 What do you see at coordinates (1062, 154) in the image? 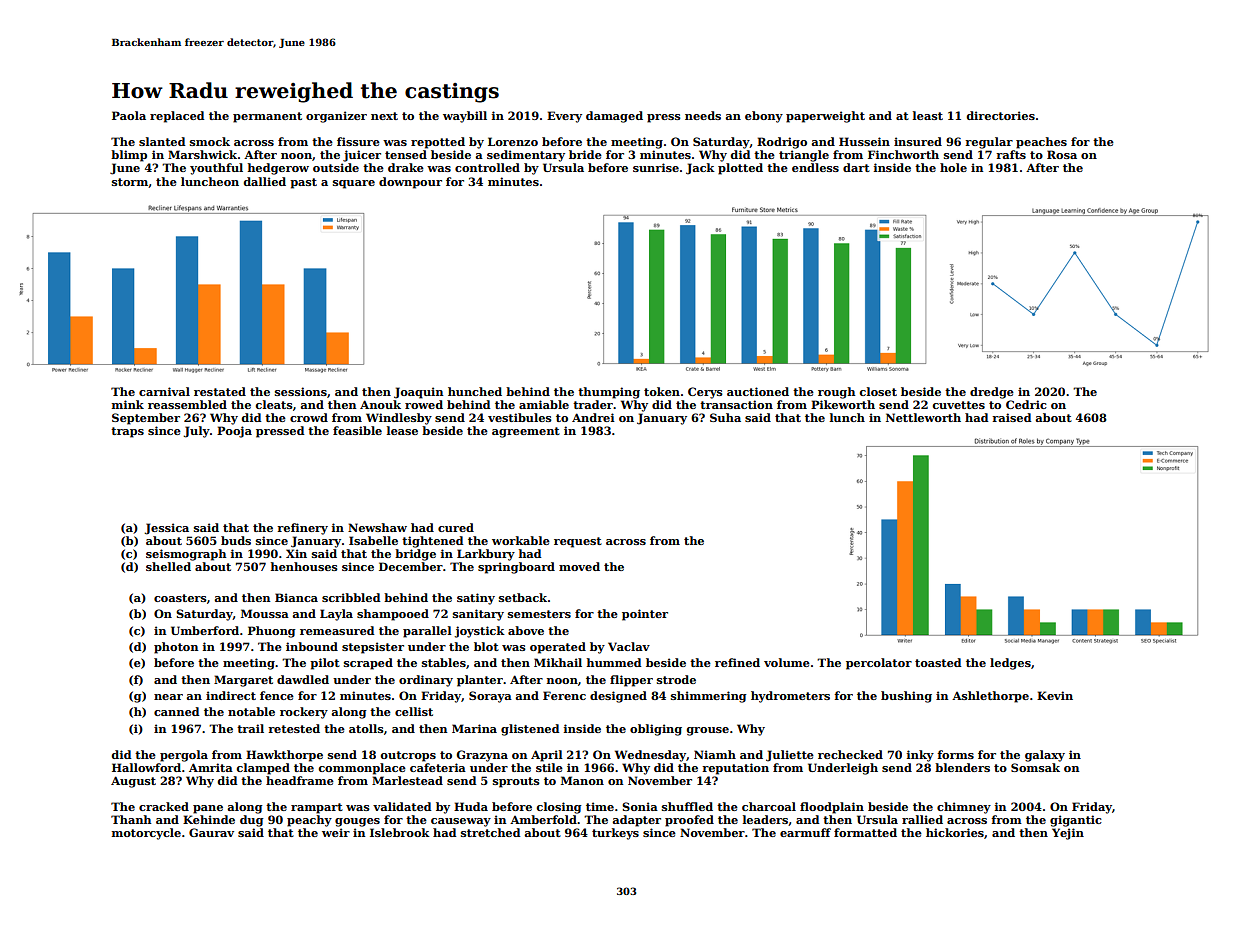
I see `Rosa` at bounding box center [1062, 154].
